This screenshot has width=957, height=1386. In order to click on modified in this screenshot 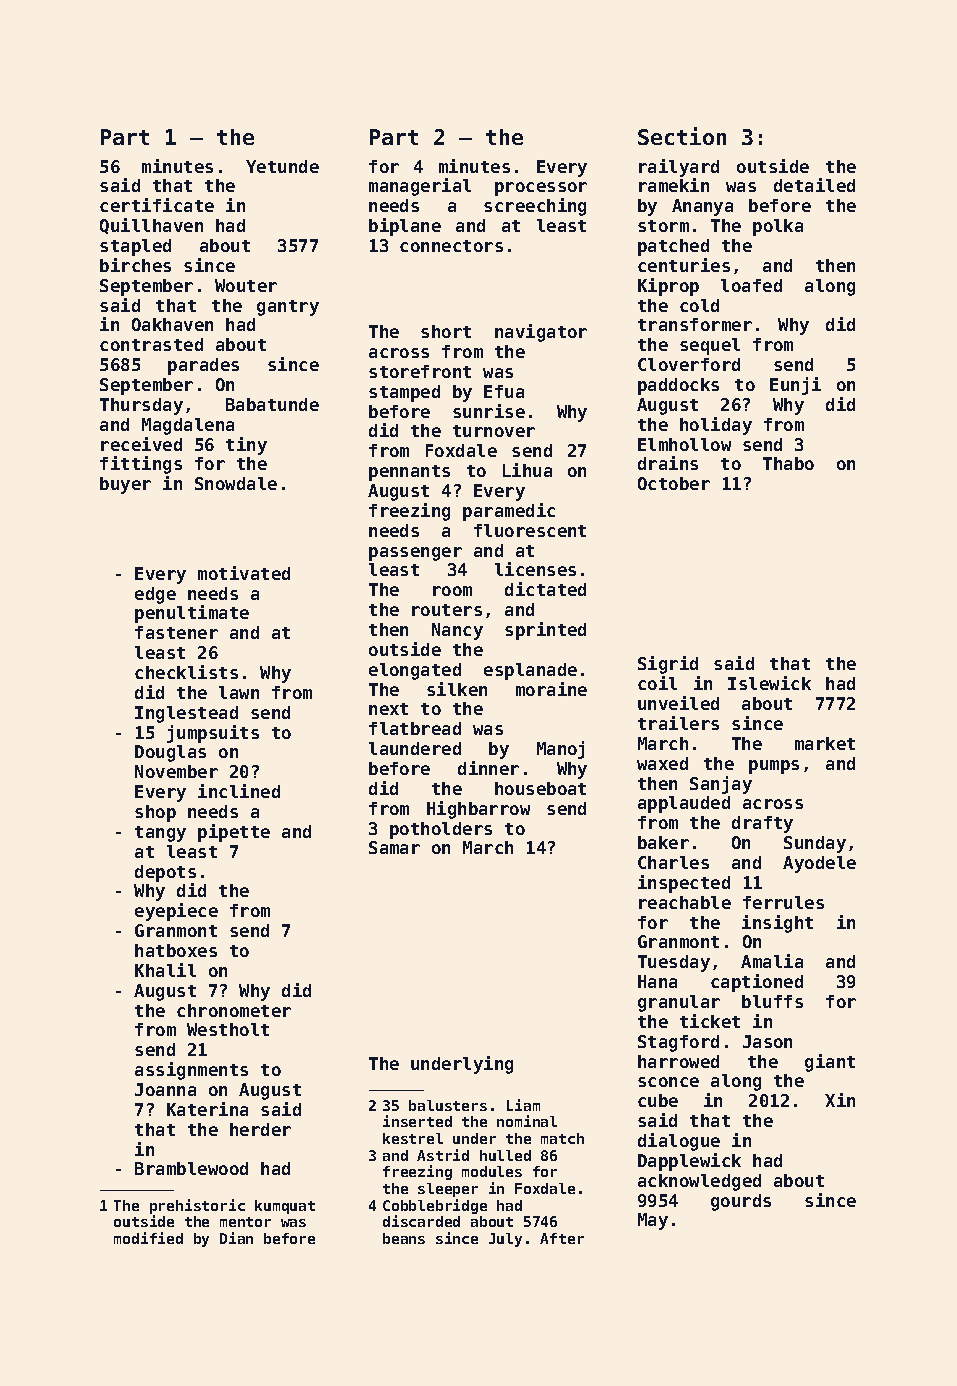, I will do `click(148, 1238)`.
